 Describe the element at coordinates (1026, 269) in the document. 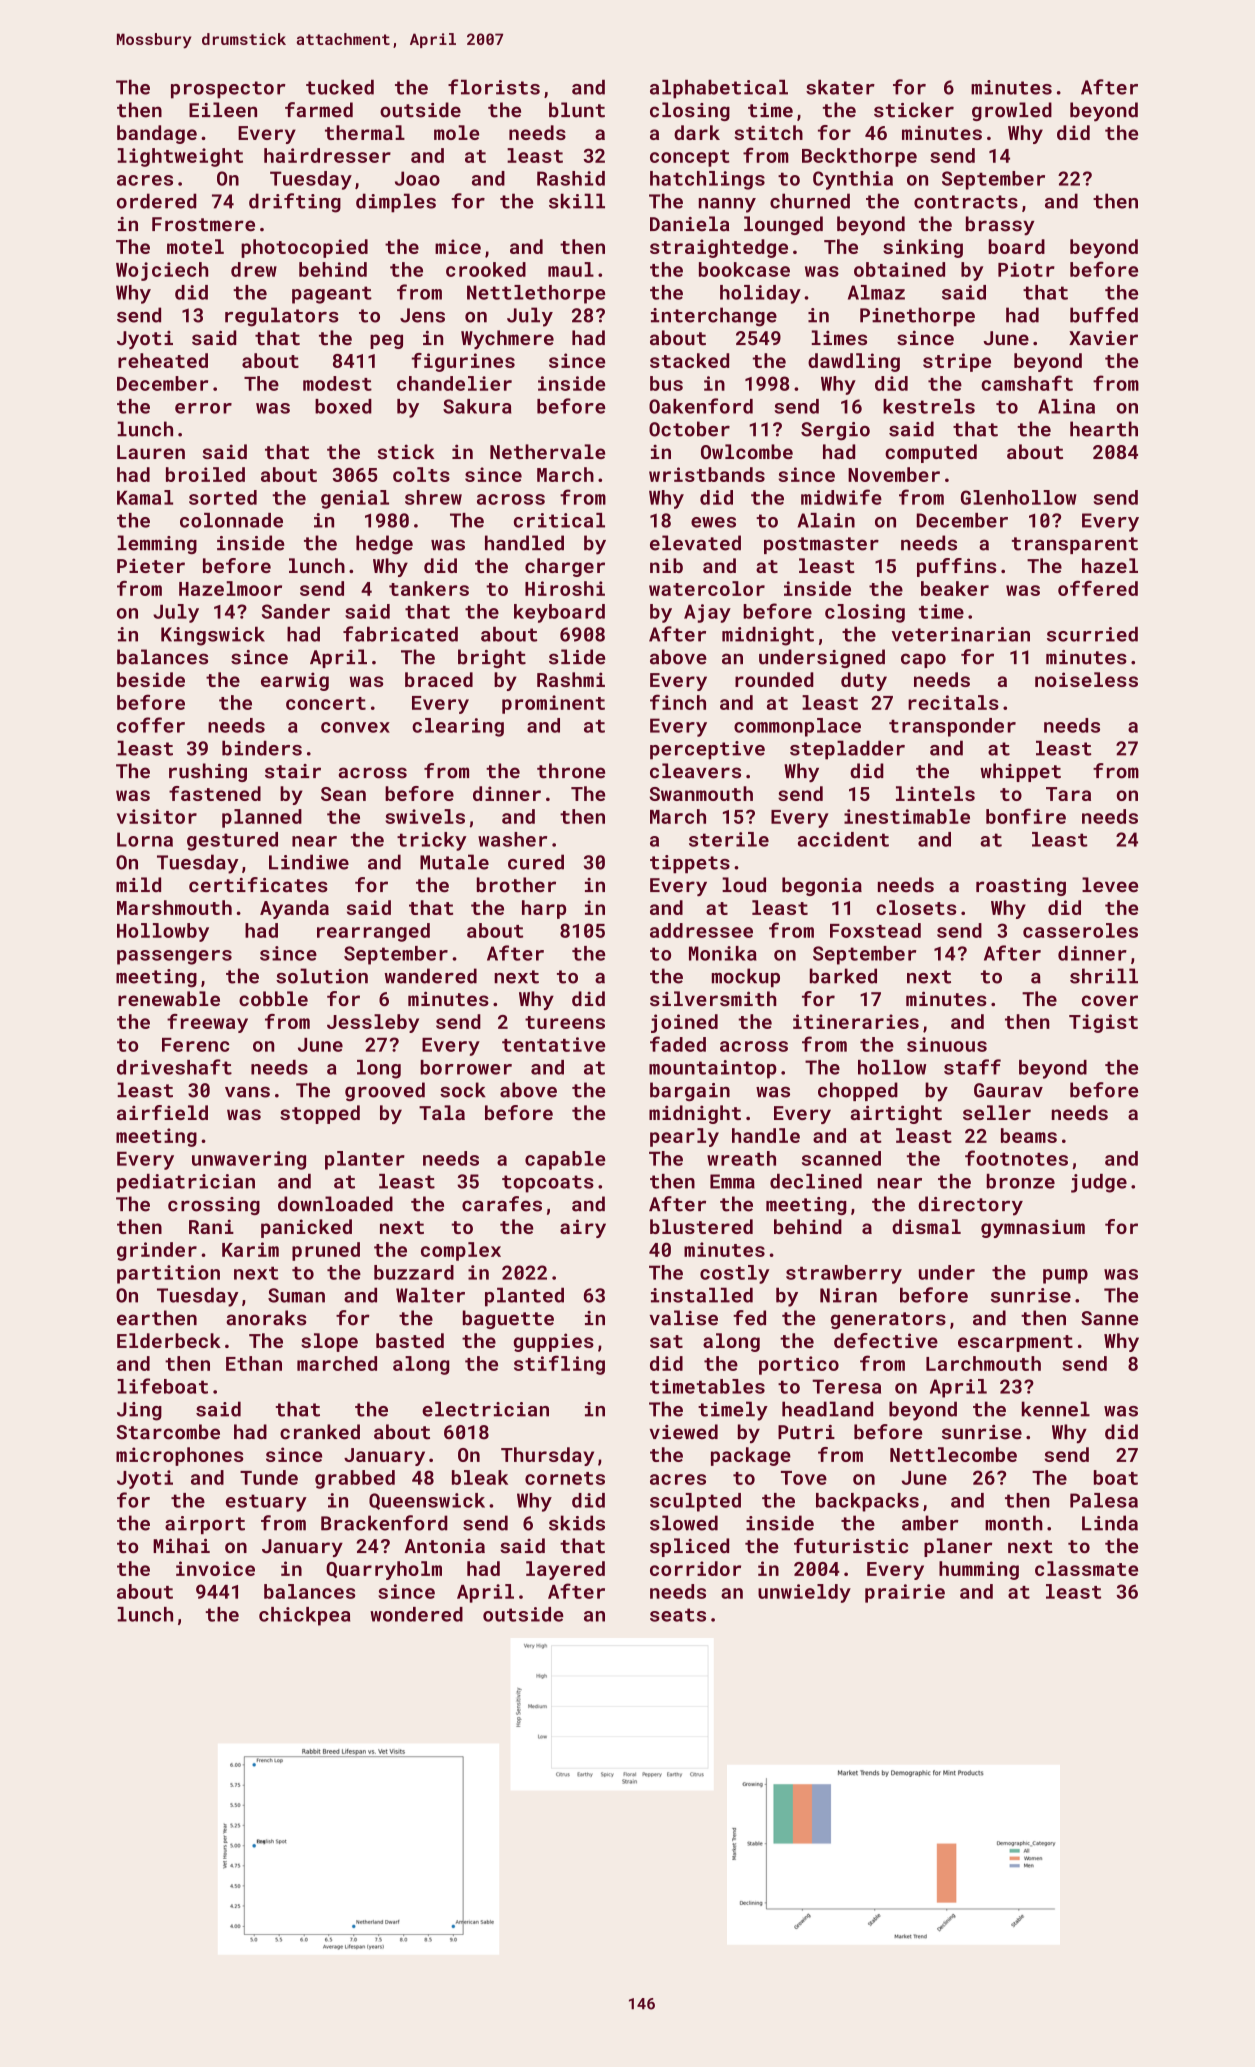

I see `Piotr` at that location.
